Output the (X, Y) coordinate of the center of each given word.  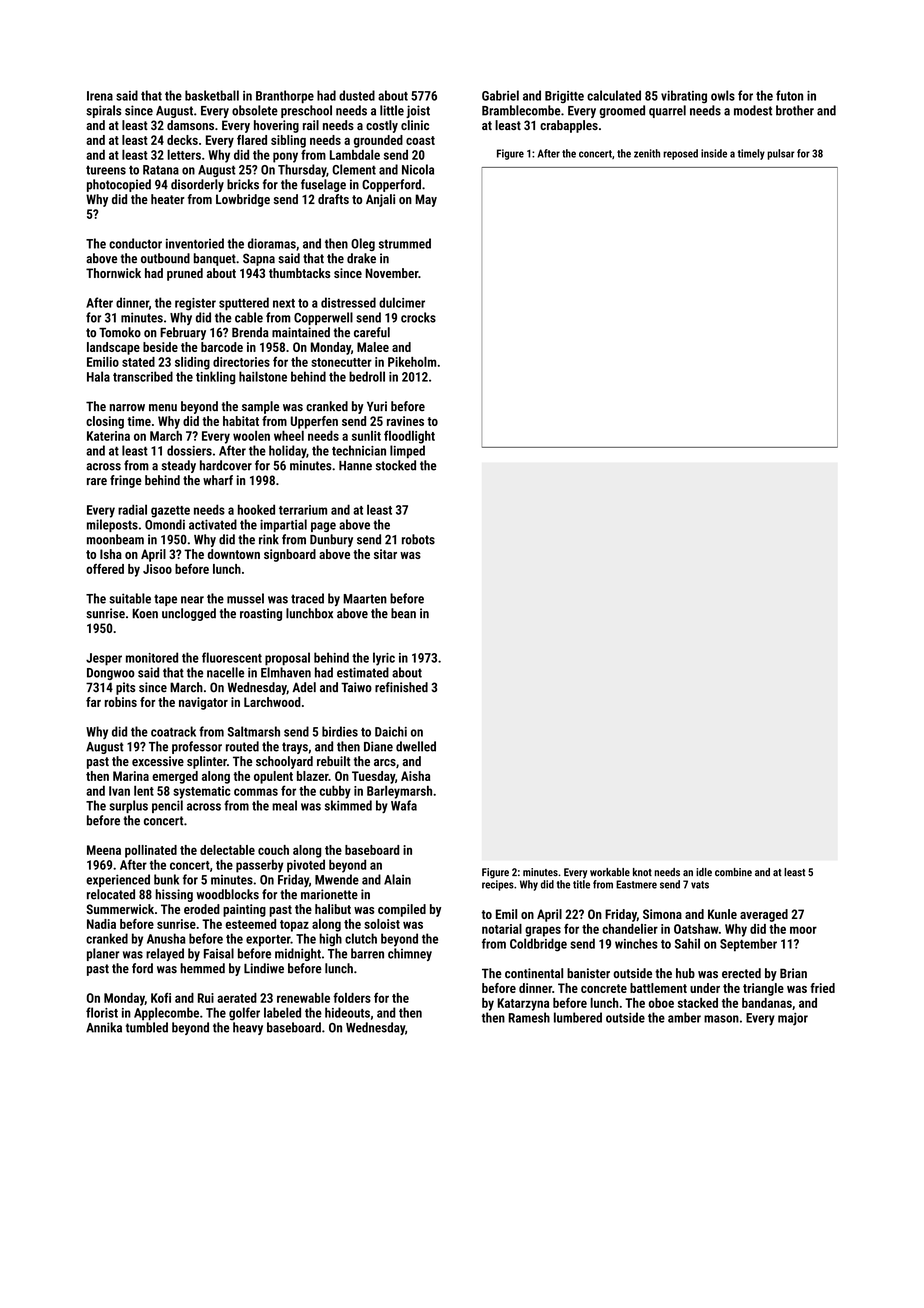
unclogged (189, 614)
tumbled (147, 1027)
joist (418, 111)
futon (789, 95)
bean (403, 613)
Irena (100, 96)
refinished (401, 687)
